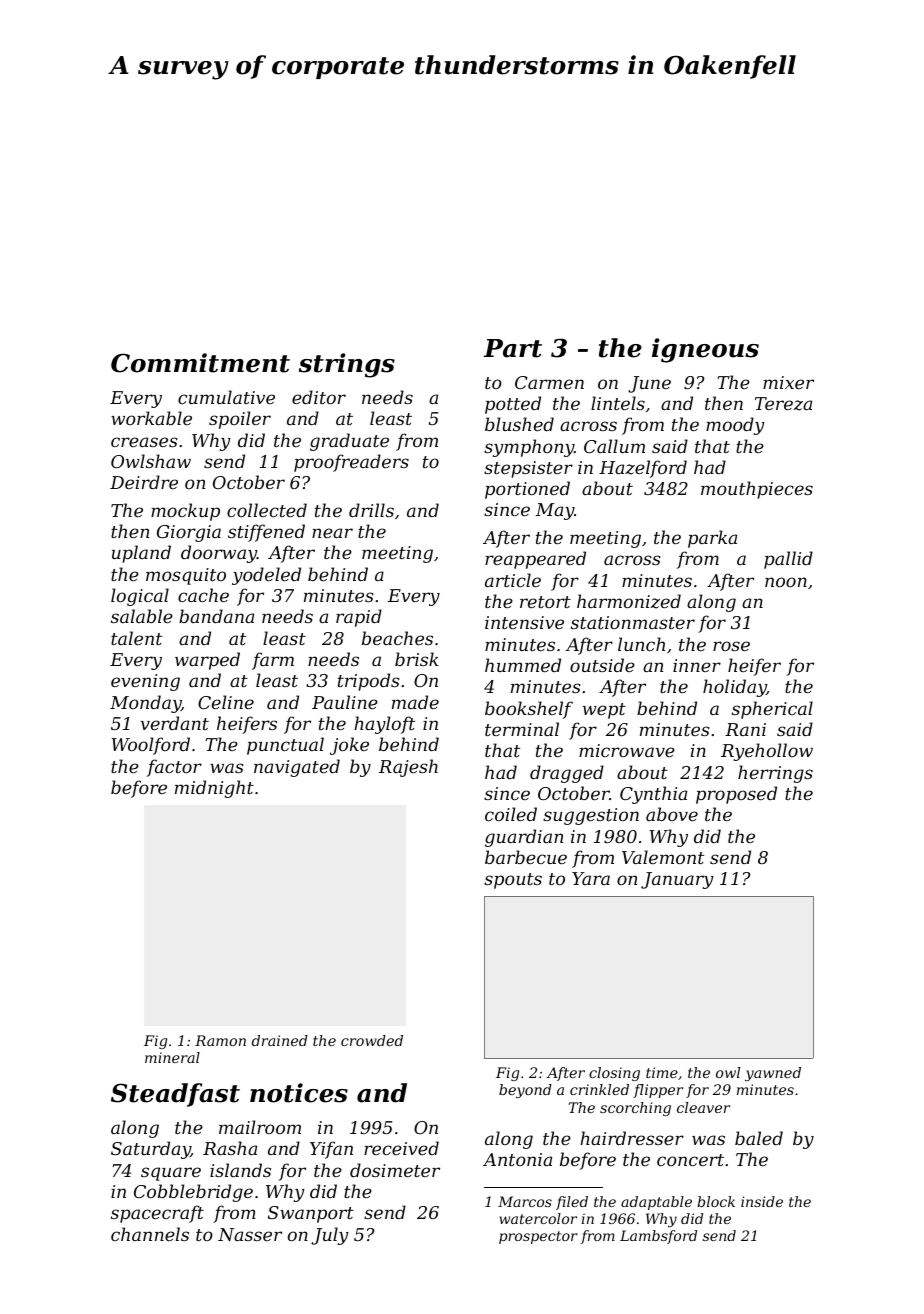 This screenshot has height=1314, width=924. I want to click on midnight, so click(214, 789).
